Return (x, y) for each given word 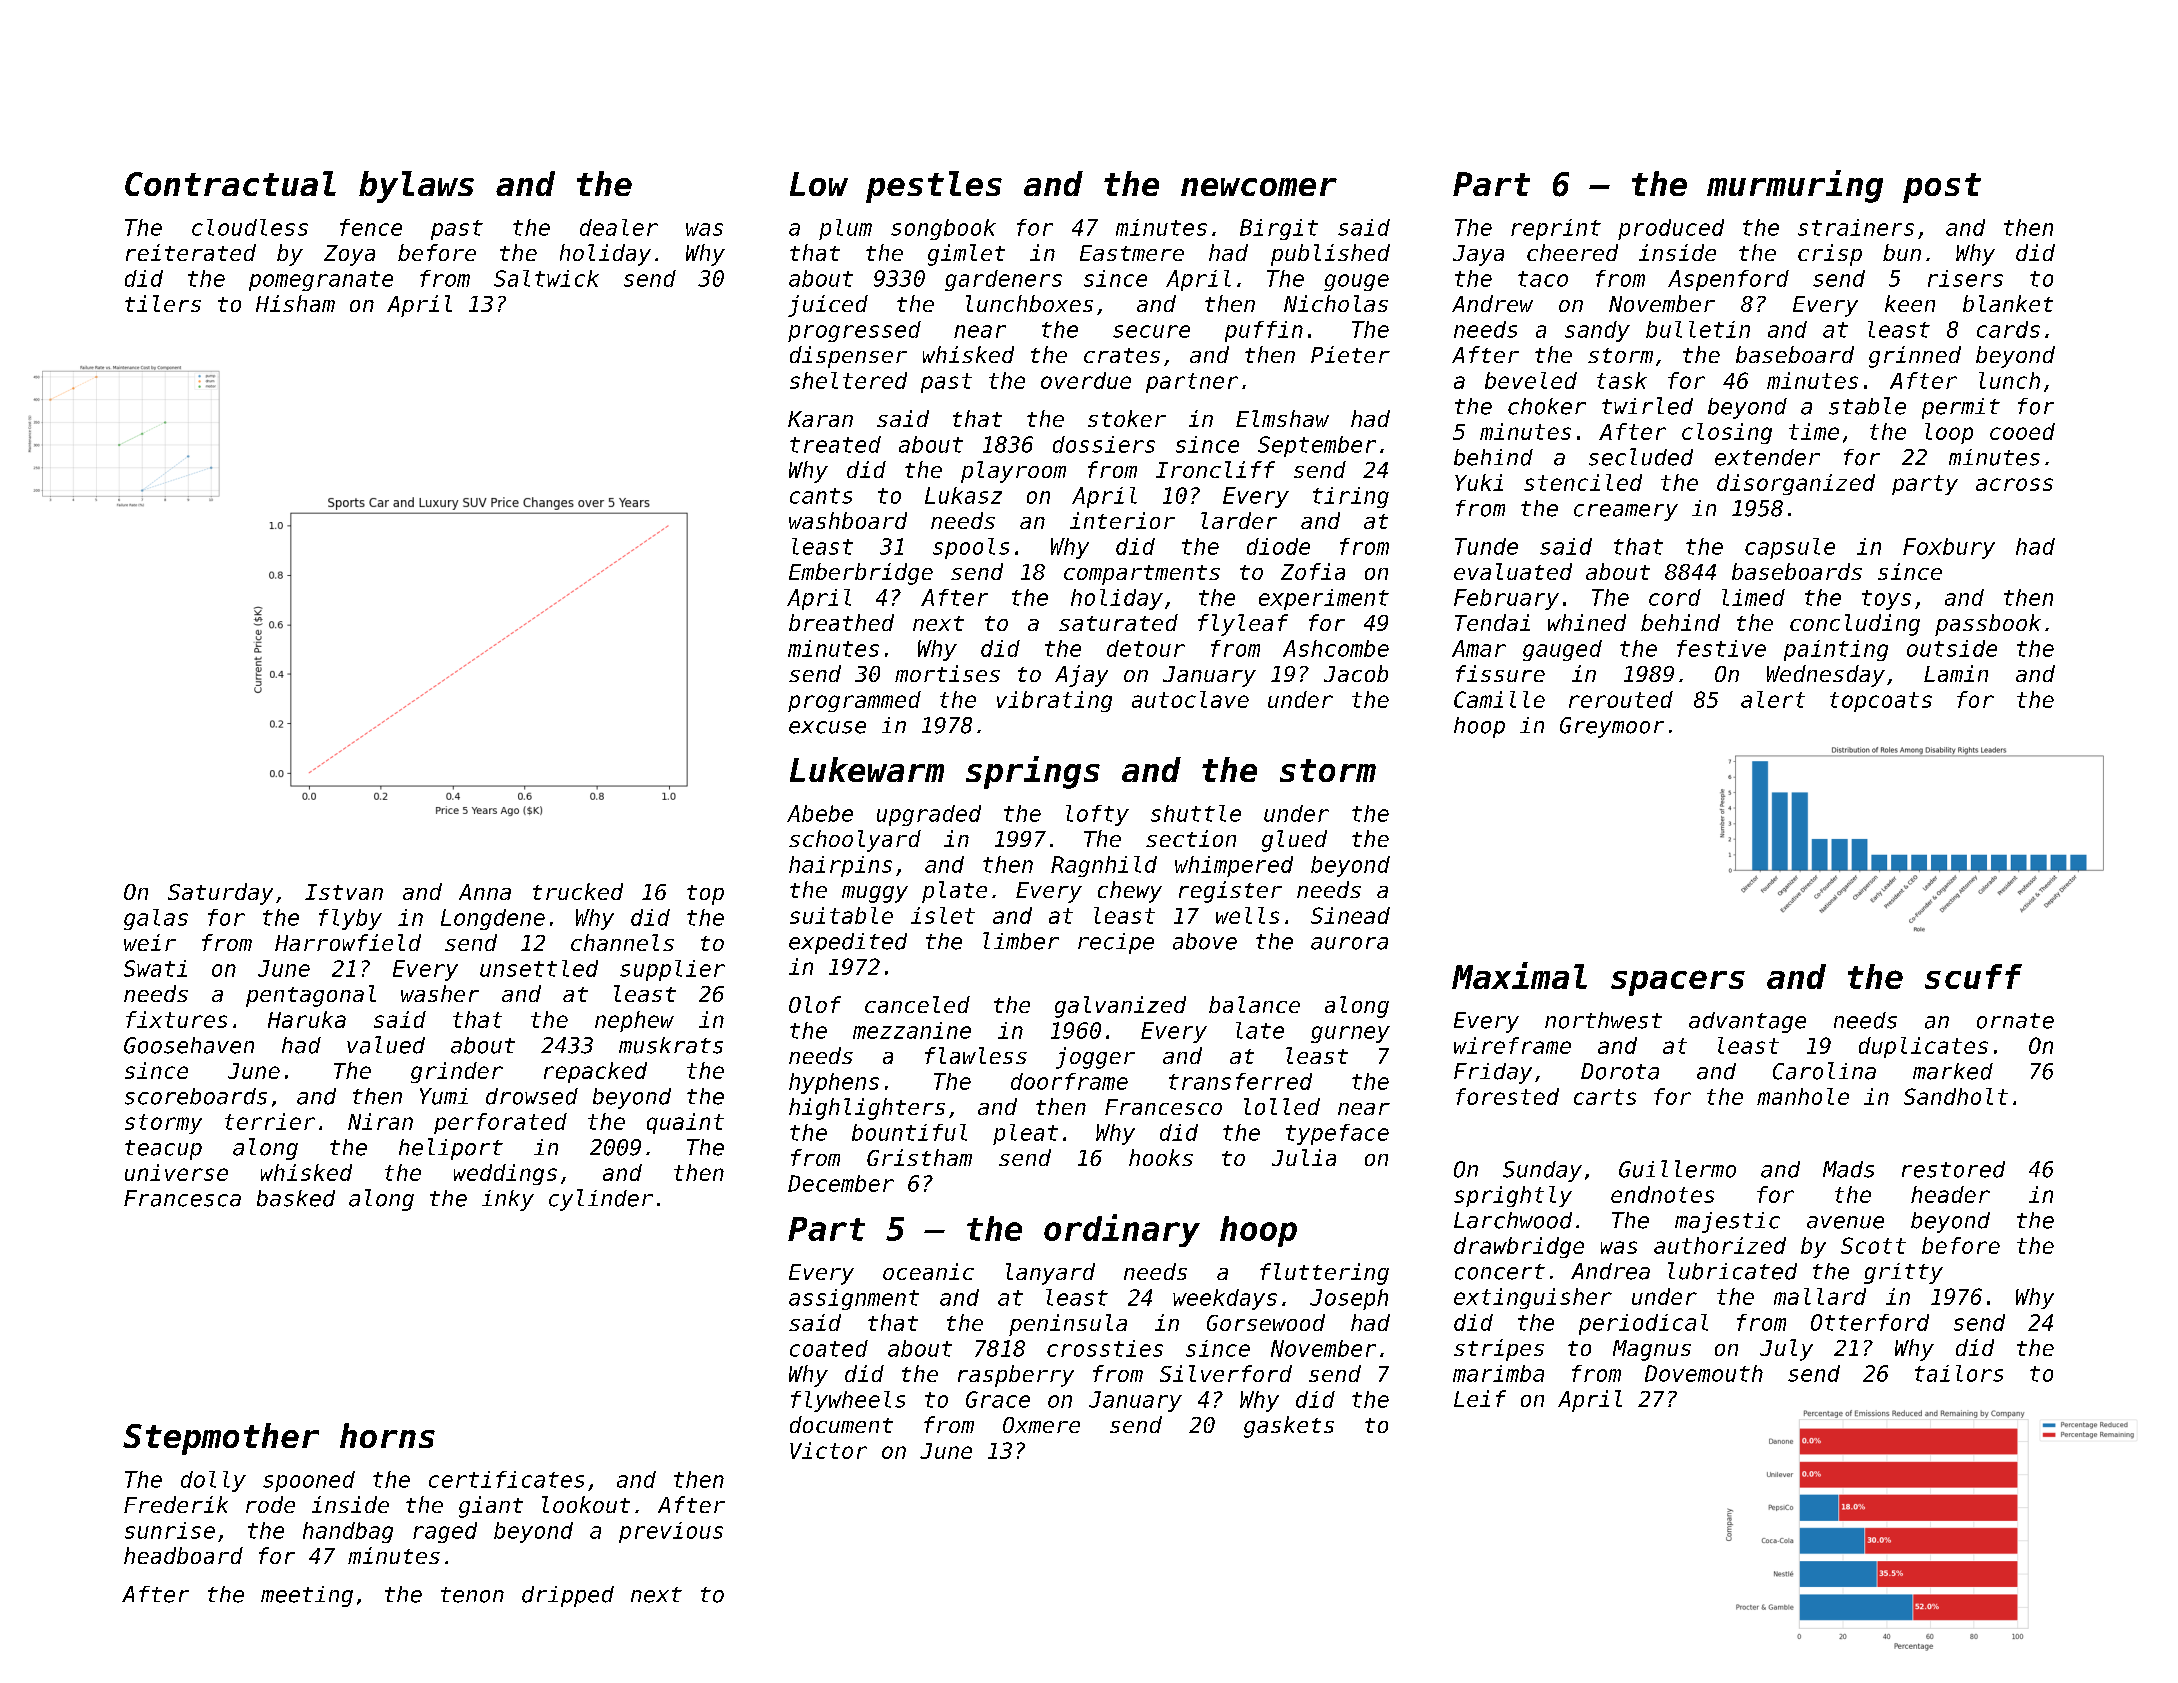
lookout (586, 1504)
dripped (568, 1596)
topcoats (1881, 702)
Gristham (919, 1157)
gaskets (1289, 1427)
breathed (841, 622)
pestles (934, 187)
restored (1953, 1169)
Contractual (230, 183)
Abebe (820, 813)
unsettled (539, 968)
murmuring (1795, 186)
